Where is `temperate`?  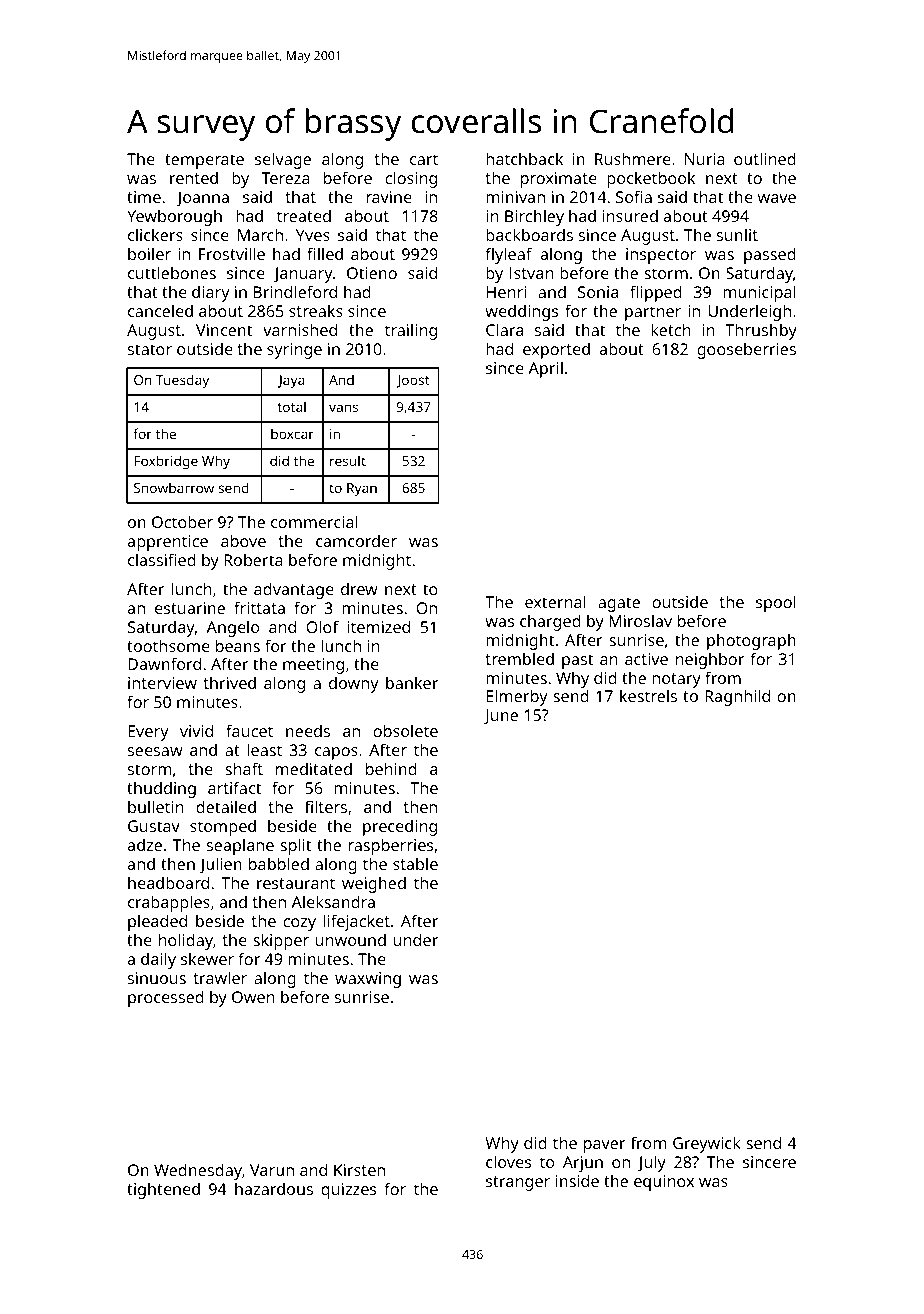 temperate is located at coordinates (204, 161).
